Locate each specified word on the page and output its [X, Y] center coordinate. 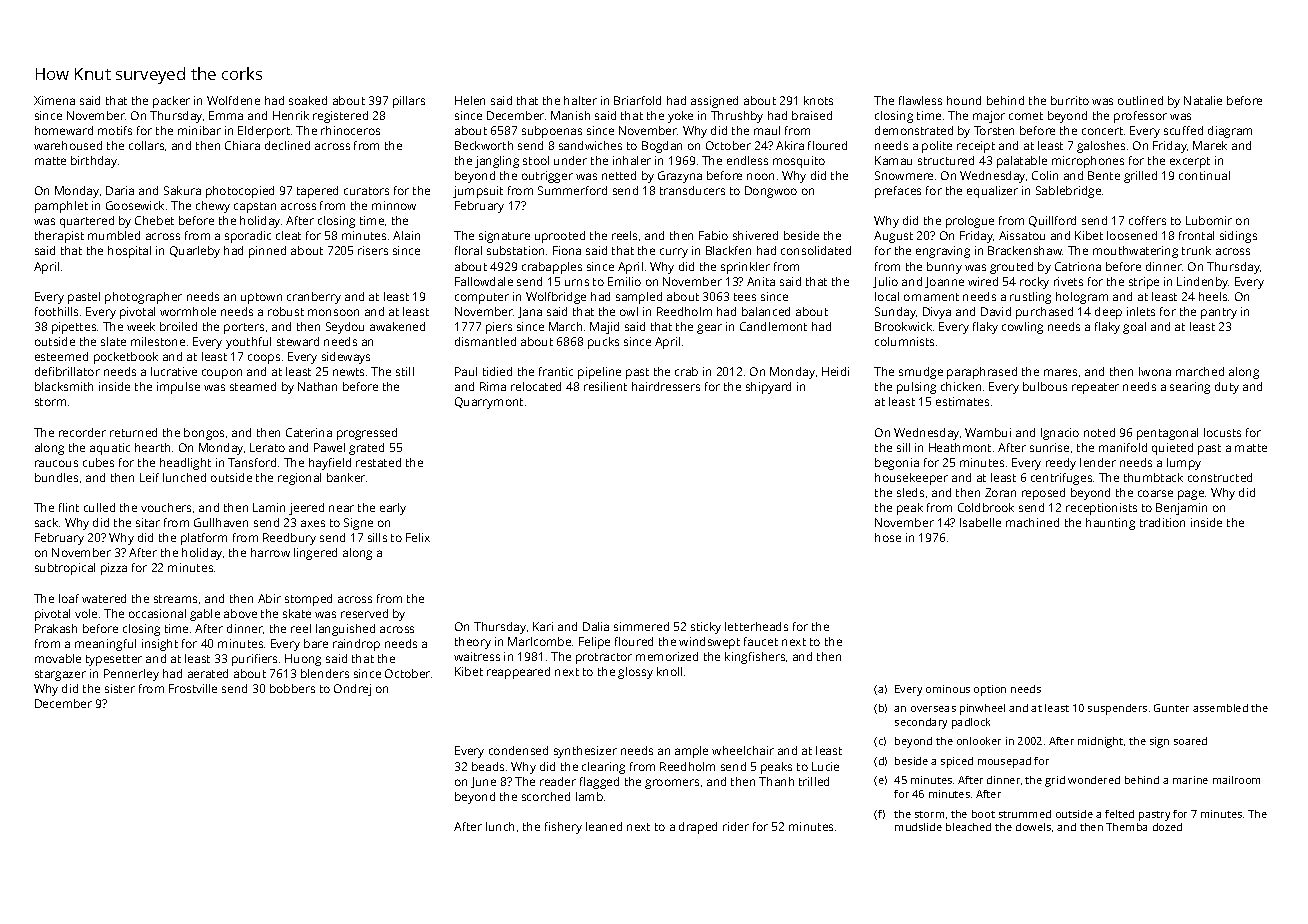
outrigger [547, 177]
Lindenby [1203, 283]
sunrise [1049, 447]
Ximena [54, 100]
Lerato [267, 447]
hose [888, 537]
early [393, 509]
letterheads [756, 626]
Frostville [193, 688]
